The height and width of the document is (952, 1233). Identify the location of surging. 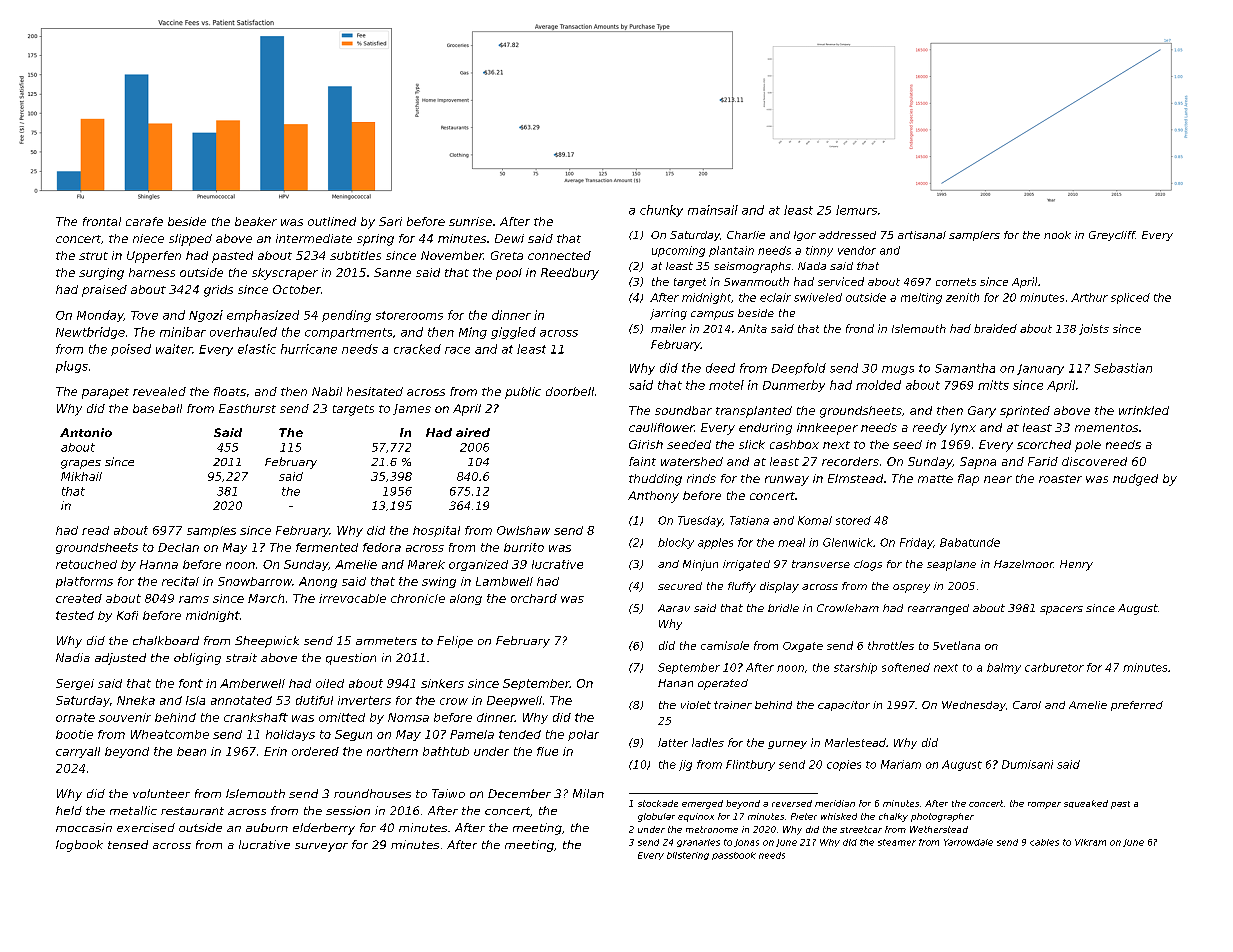
(101, 274).
